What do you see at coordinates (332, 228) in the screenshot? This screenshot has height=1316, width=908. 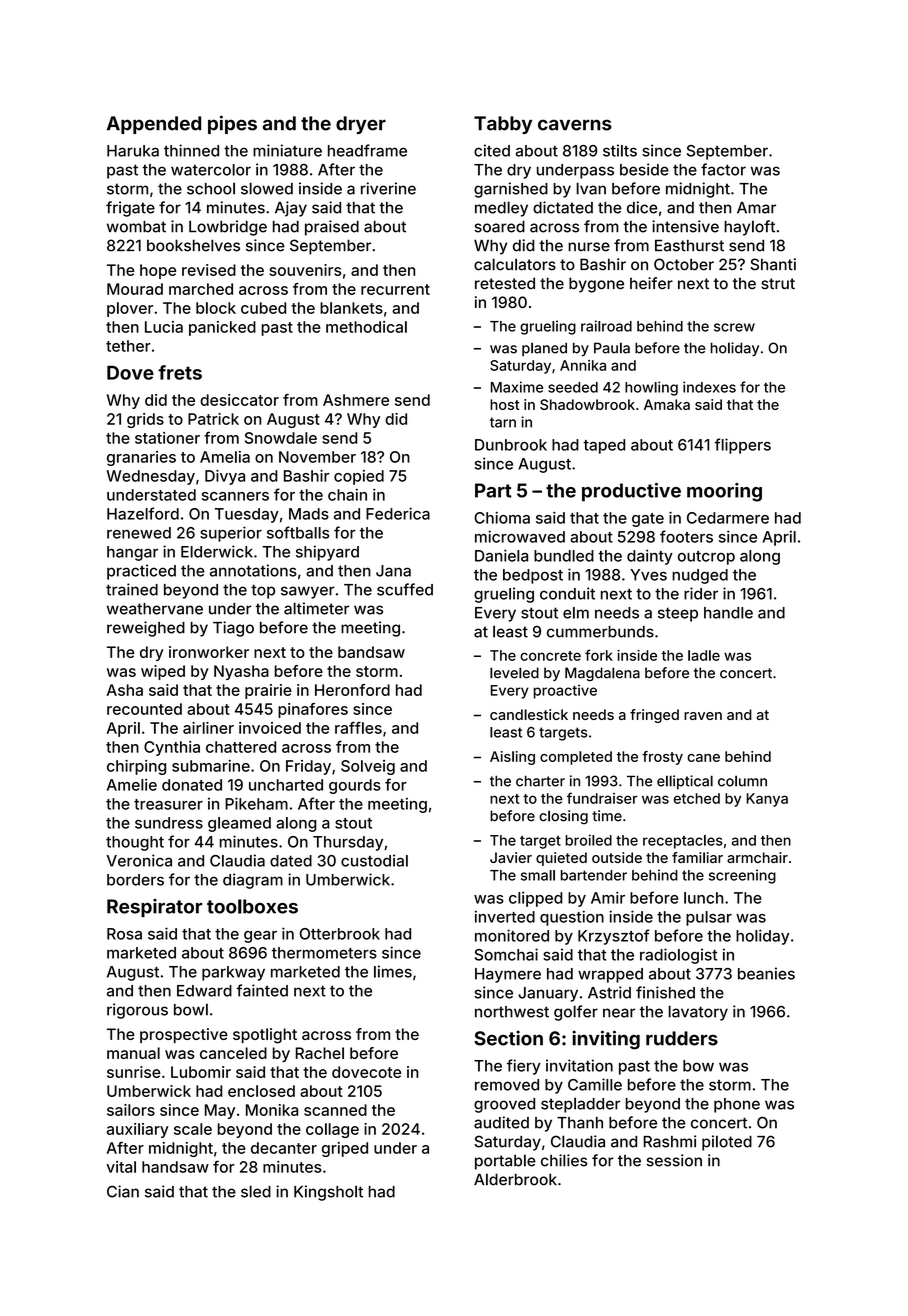 I see `praised` at bounding box center [332, 228].
